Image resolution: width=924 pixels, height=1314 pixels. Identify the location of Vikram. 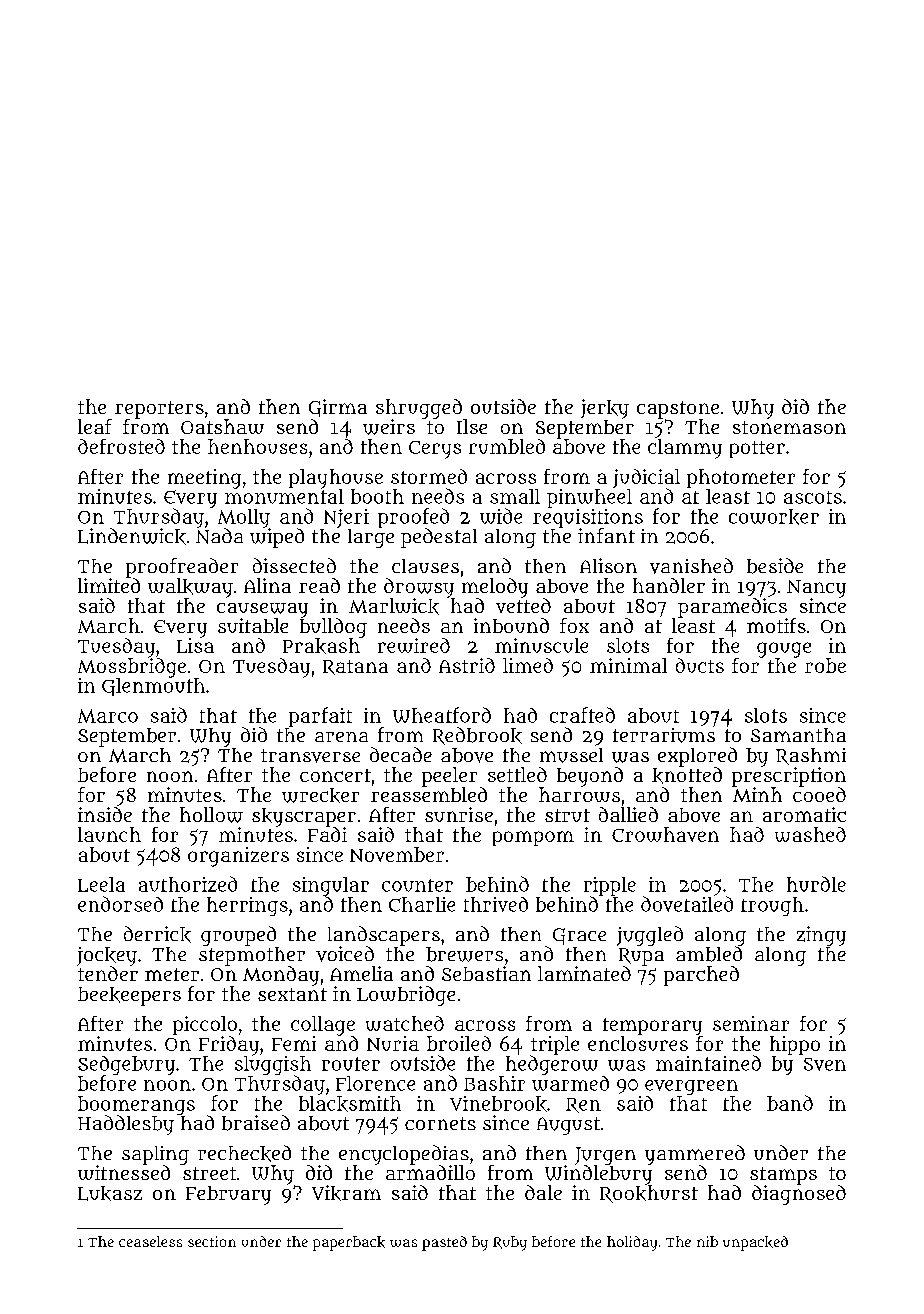
(346, 1193).
